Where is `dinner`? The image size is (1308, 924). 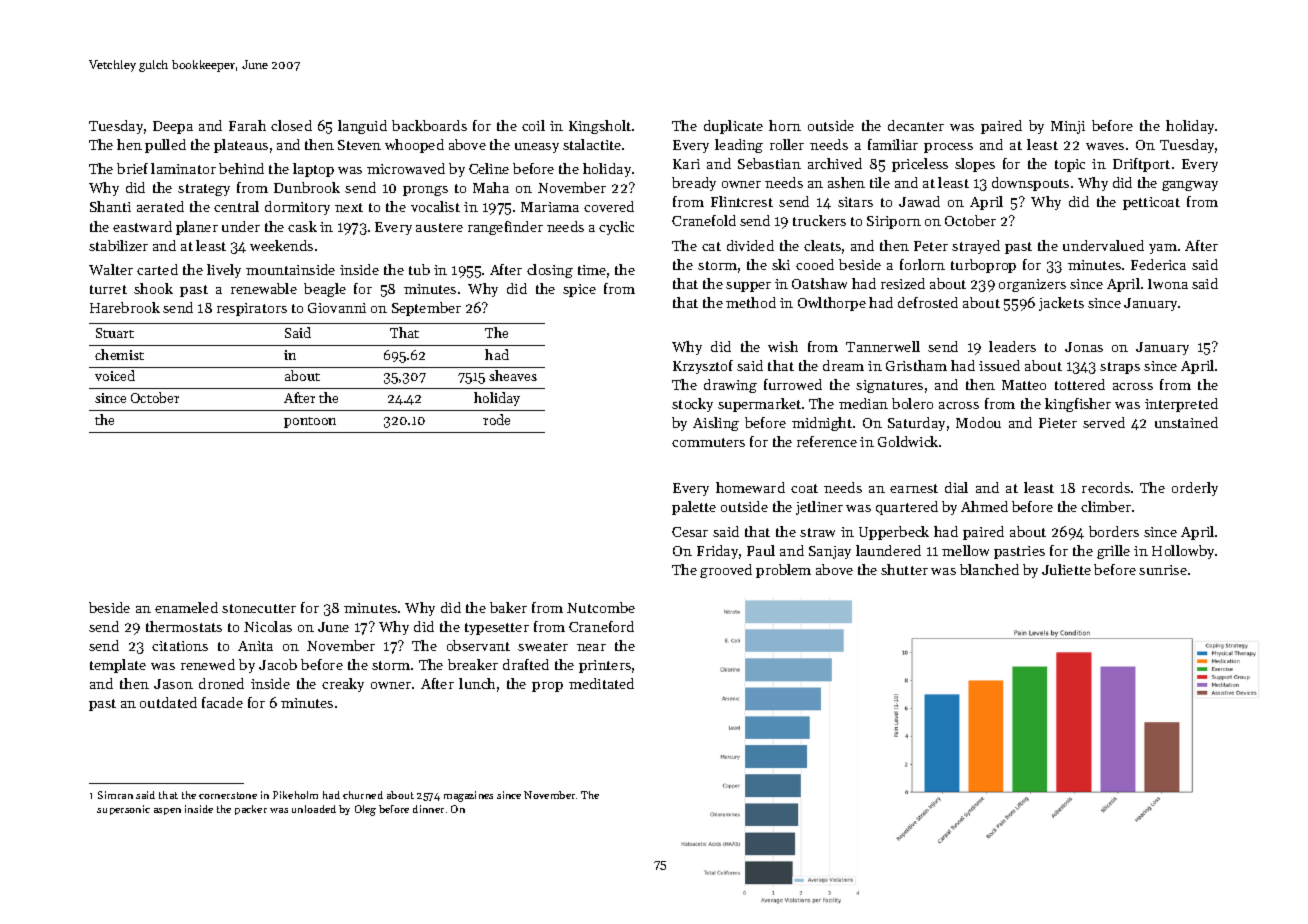 dinner is located at coordinates (428, 809).
